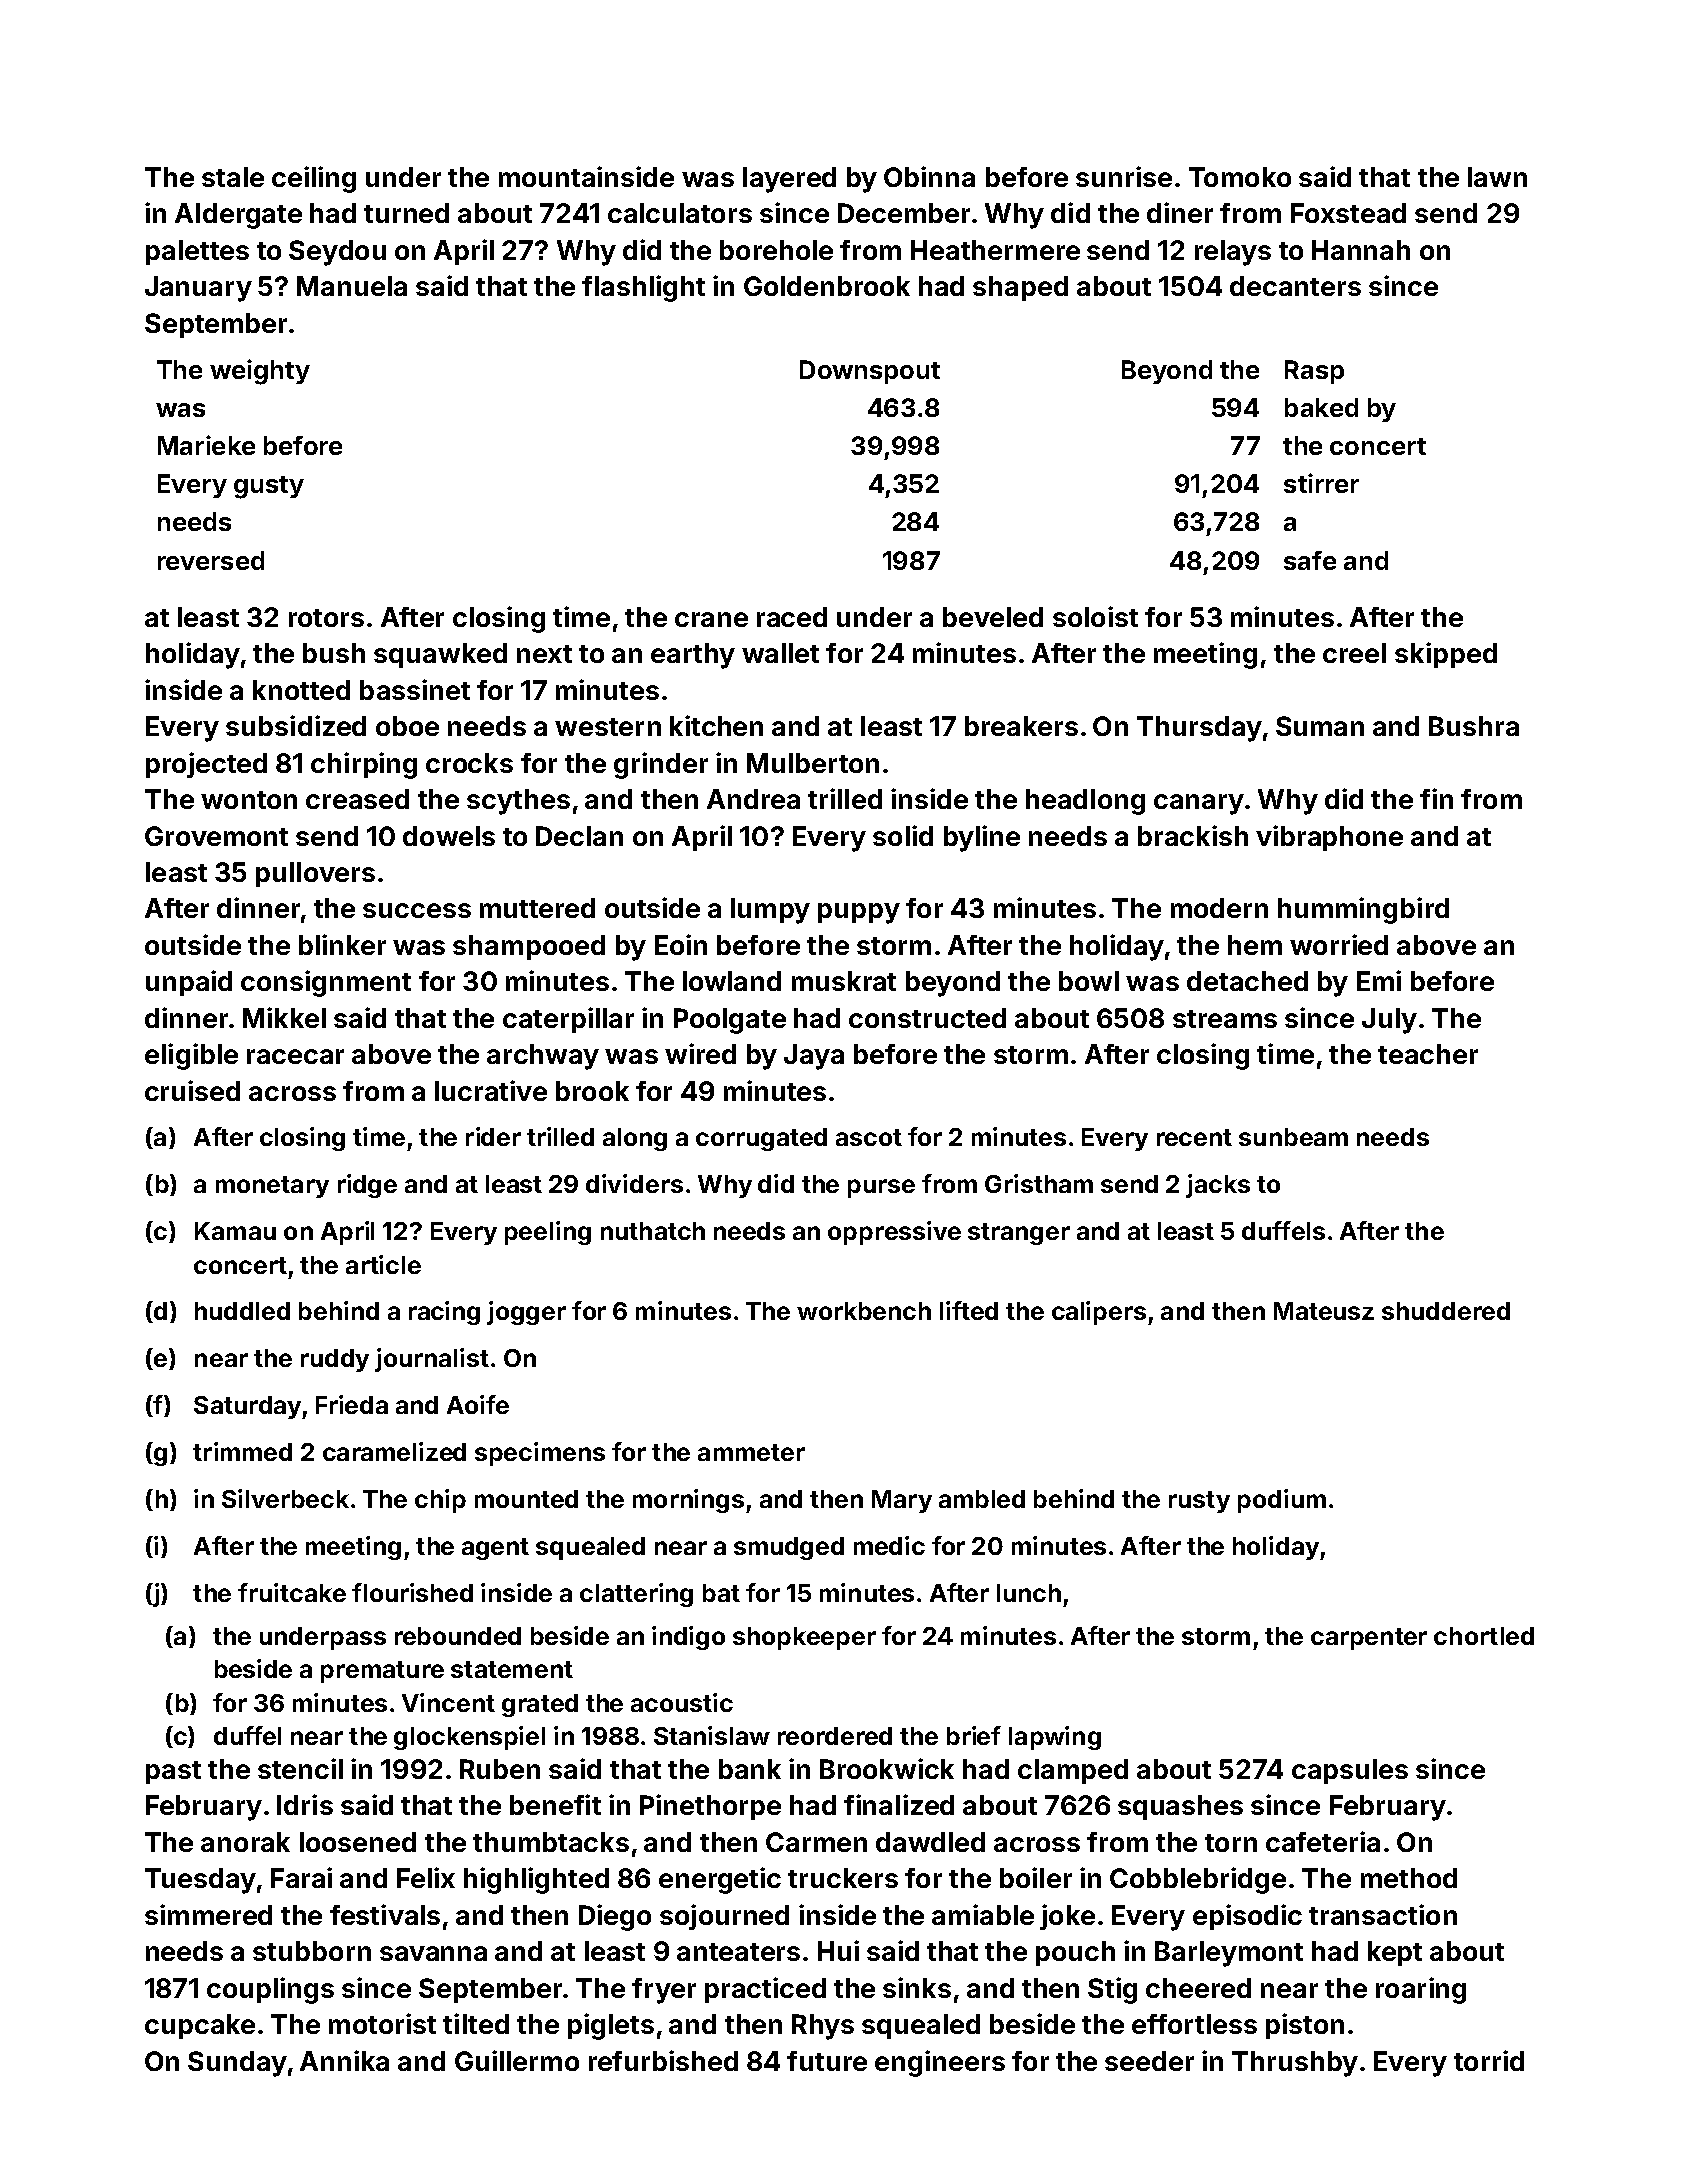 This screenshot has width=1683, height=2178. What do you see at coordinates (1099, 1313) in the screenshot?
I see `calipers` at bounding box center [1099, 1313].
